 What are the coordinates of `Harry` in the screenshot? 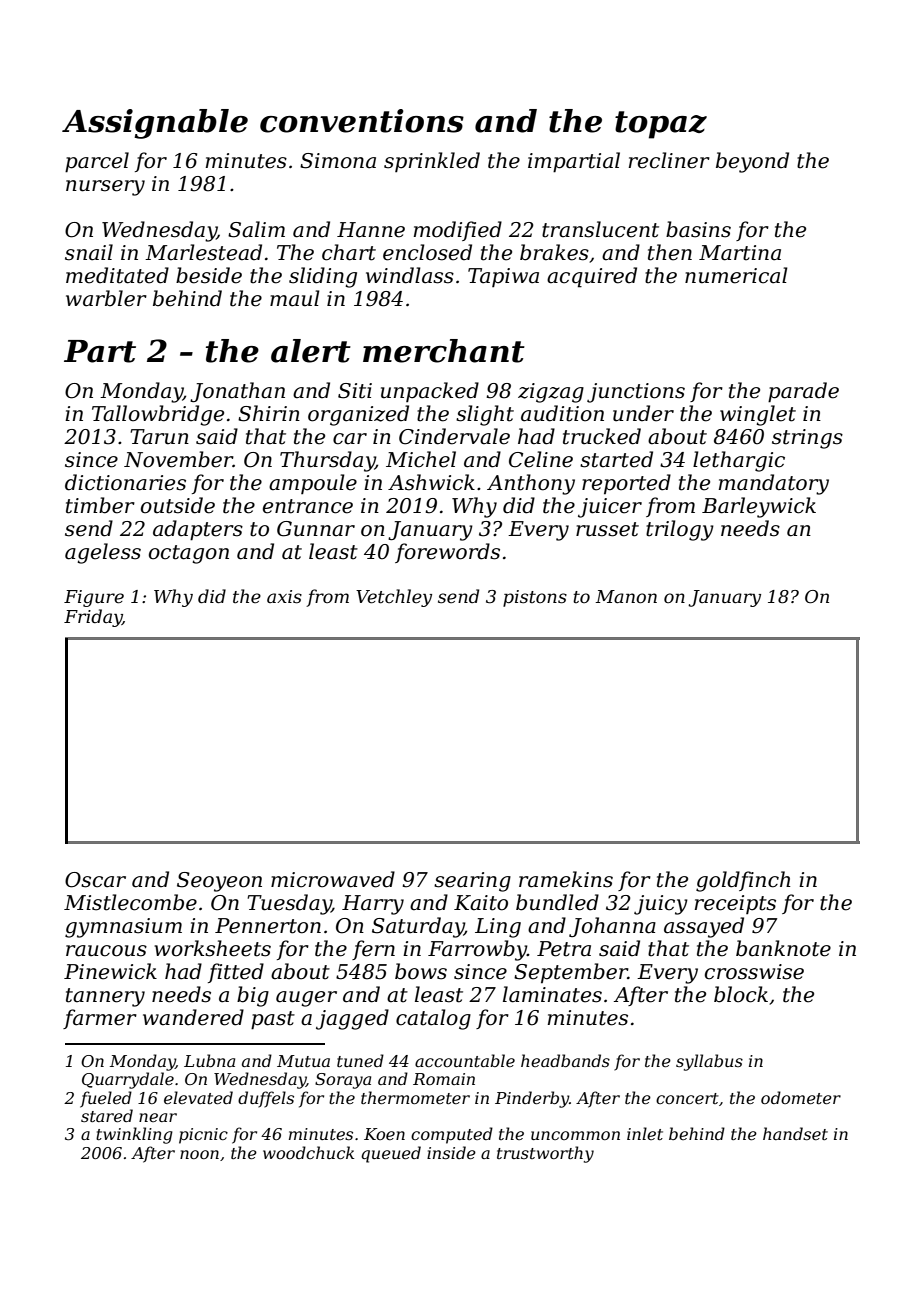 It's located at (373, 905).
